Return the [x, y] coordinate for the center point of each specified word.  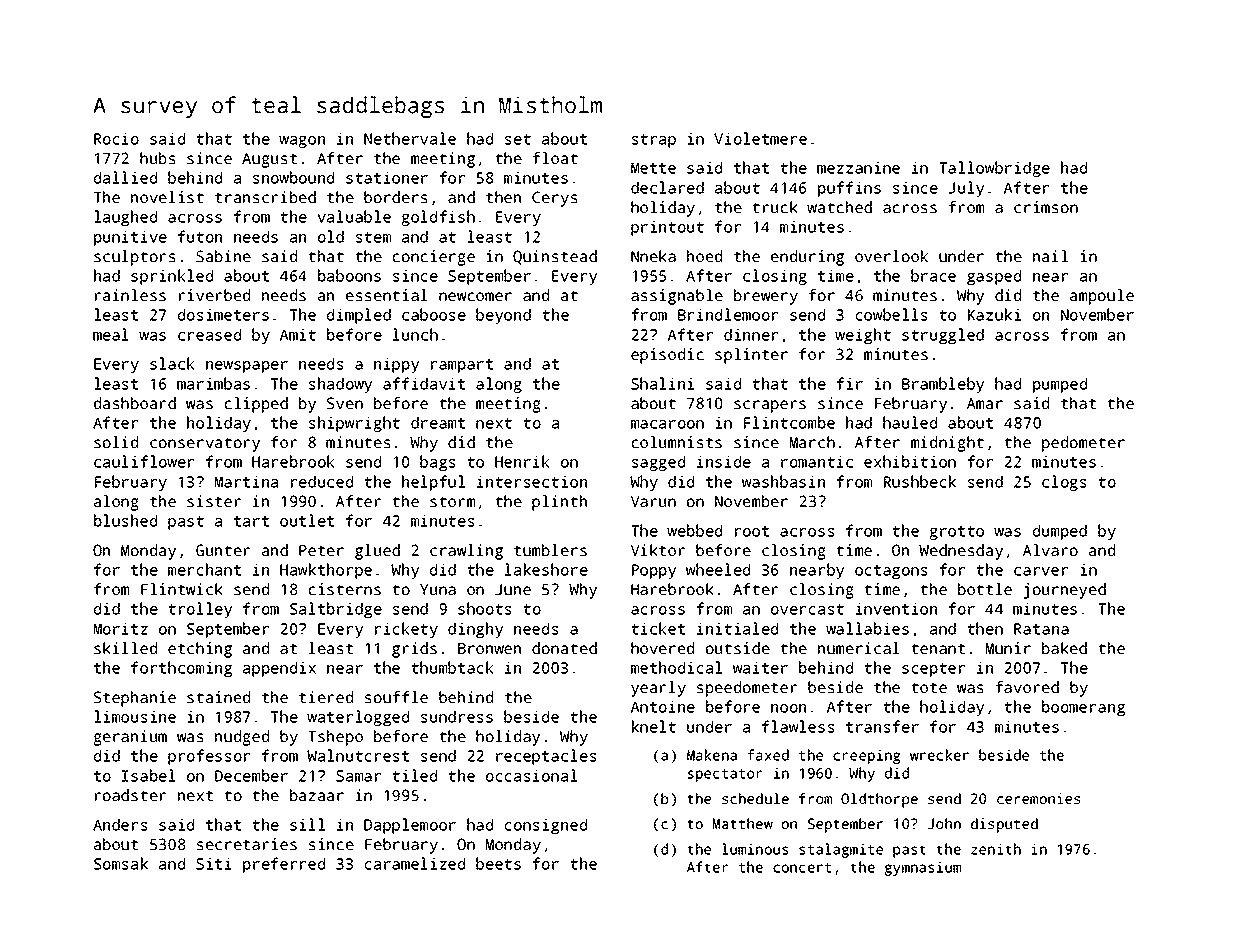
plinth [559, 503]
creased [209, 334]
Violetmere [760, 138]
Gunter [223, 550]
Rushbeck [920, 481]
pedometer [1083, 444]
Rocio [116, 138]
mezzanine [858, 167]
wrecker [939, 755]
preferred [284, 865]
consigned [546, 826]
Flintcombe [789, 422]
